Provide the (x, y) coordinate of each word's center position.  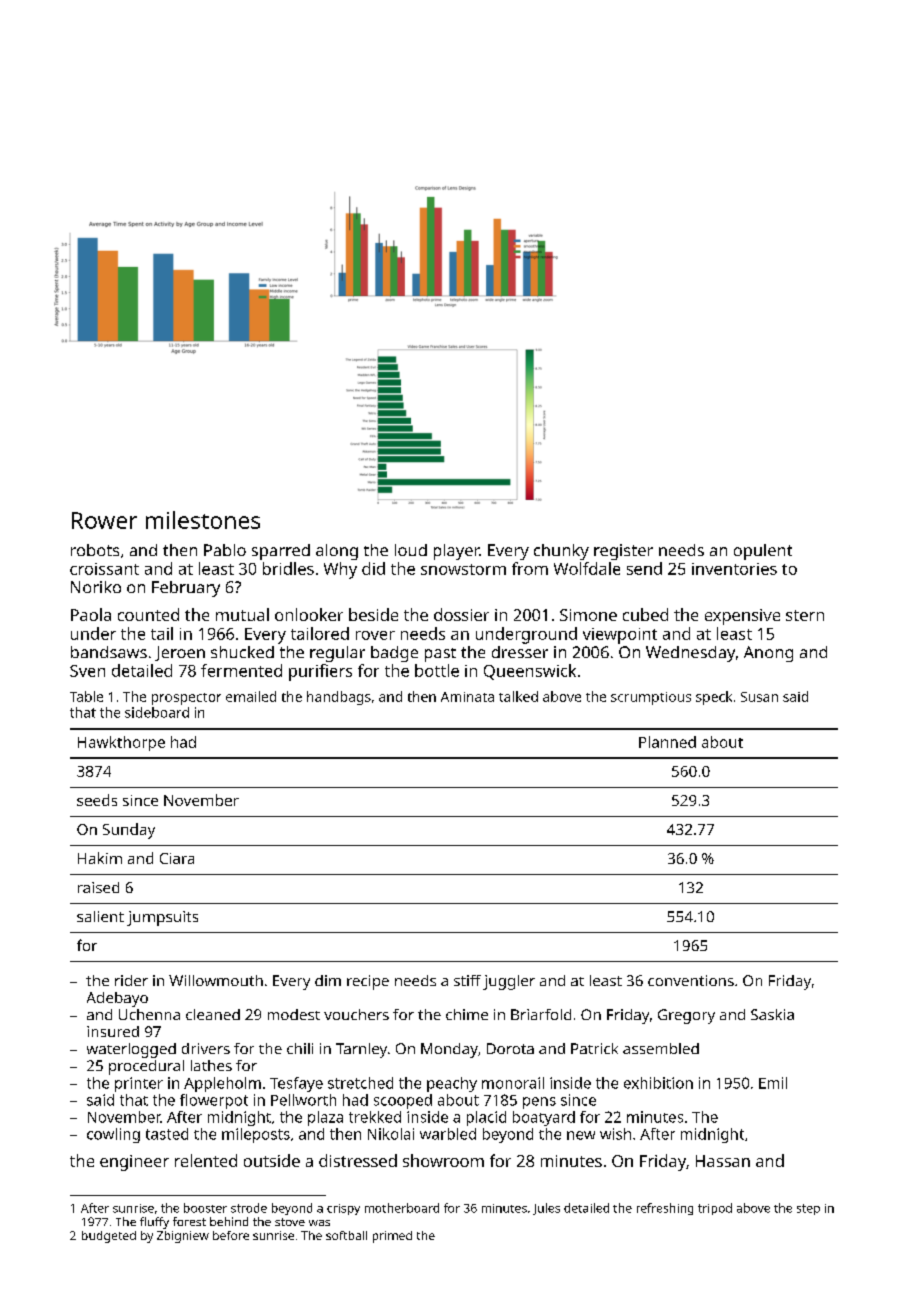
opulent (763, 552)
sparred (281, 552)
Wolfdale (587, 568)
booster (205, 1208)
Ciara (177, 858)
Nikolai (391, 1134)
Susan (759, 697)
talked (518, 696)
